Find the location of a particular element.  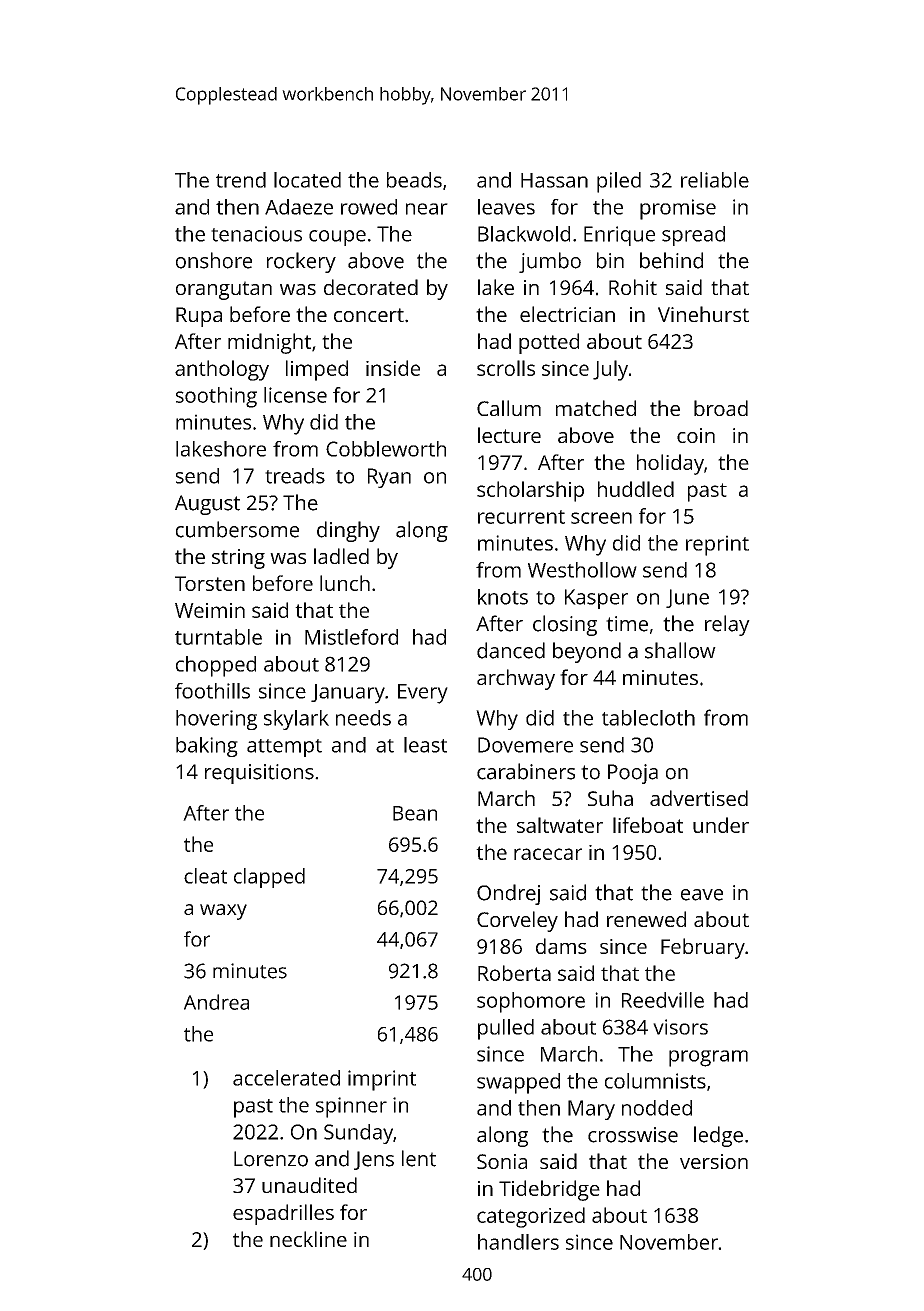

Hassan is located at coordinates (554, 180).
